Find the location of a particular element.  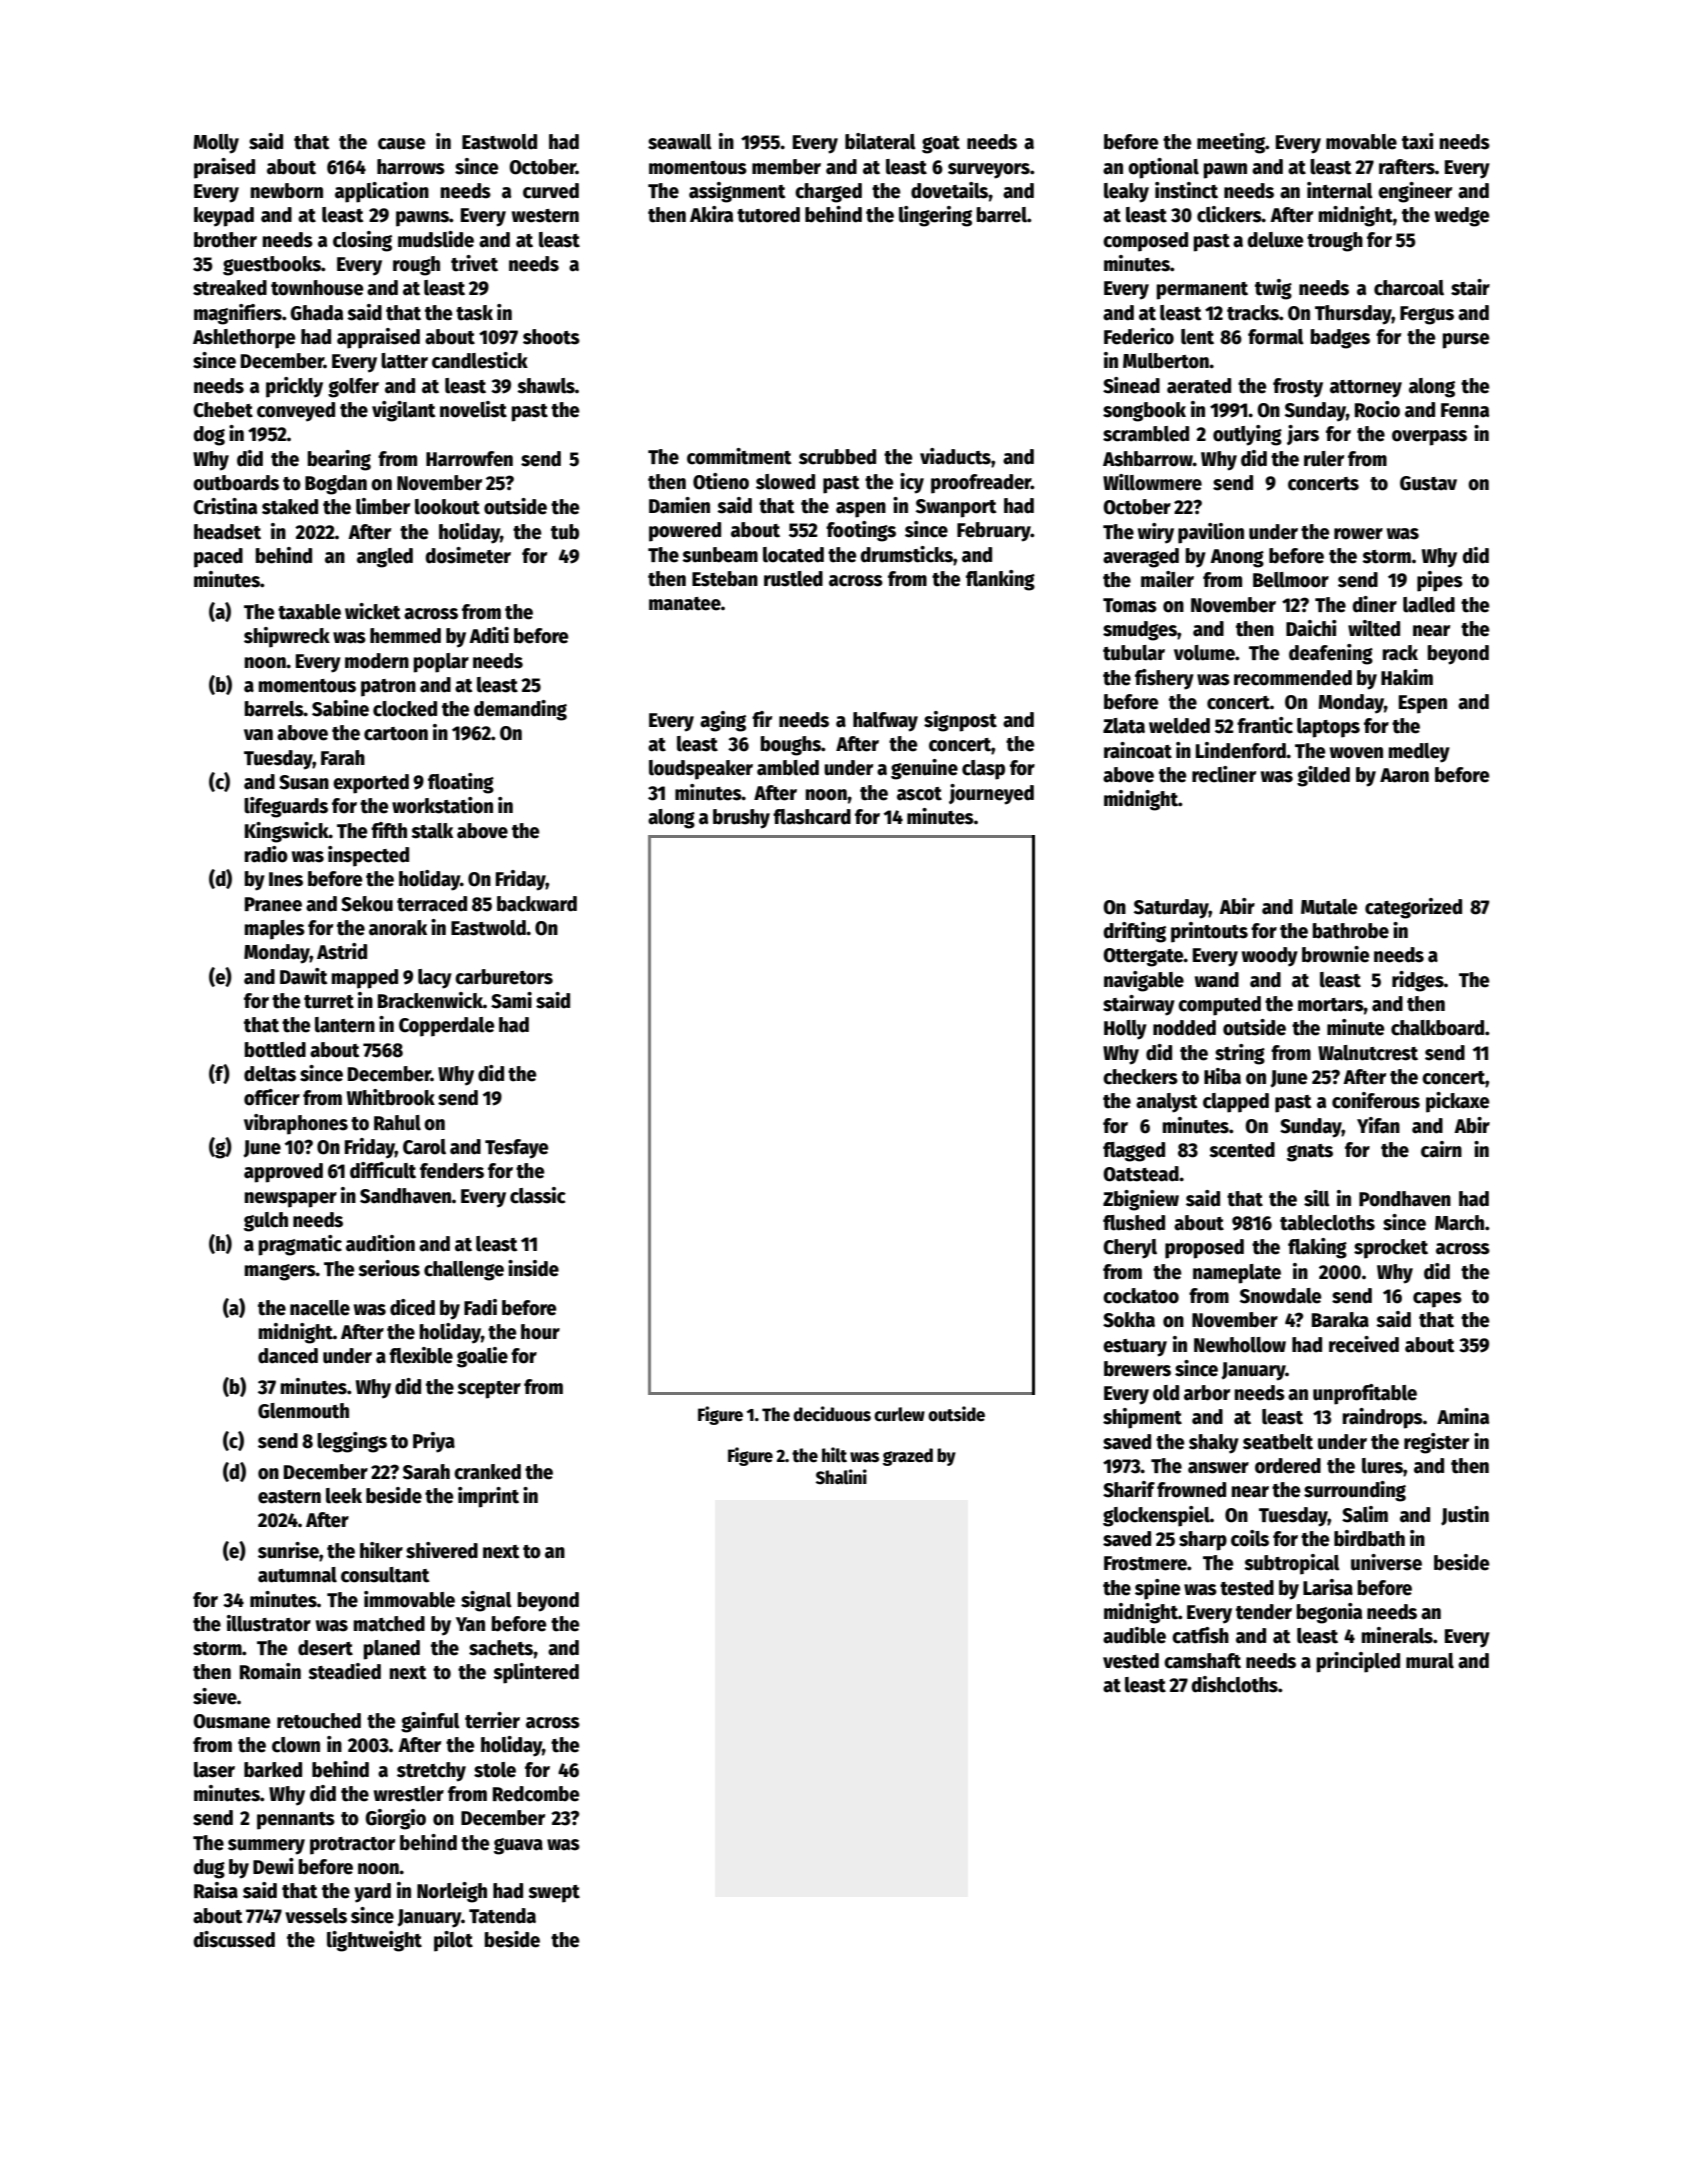

taxi is located at coordinates (1418, 141).
